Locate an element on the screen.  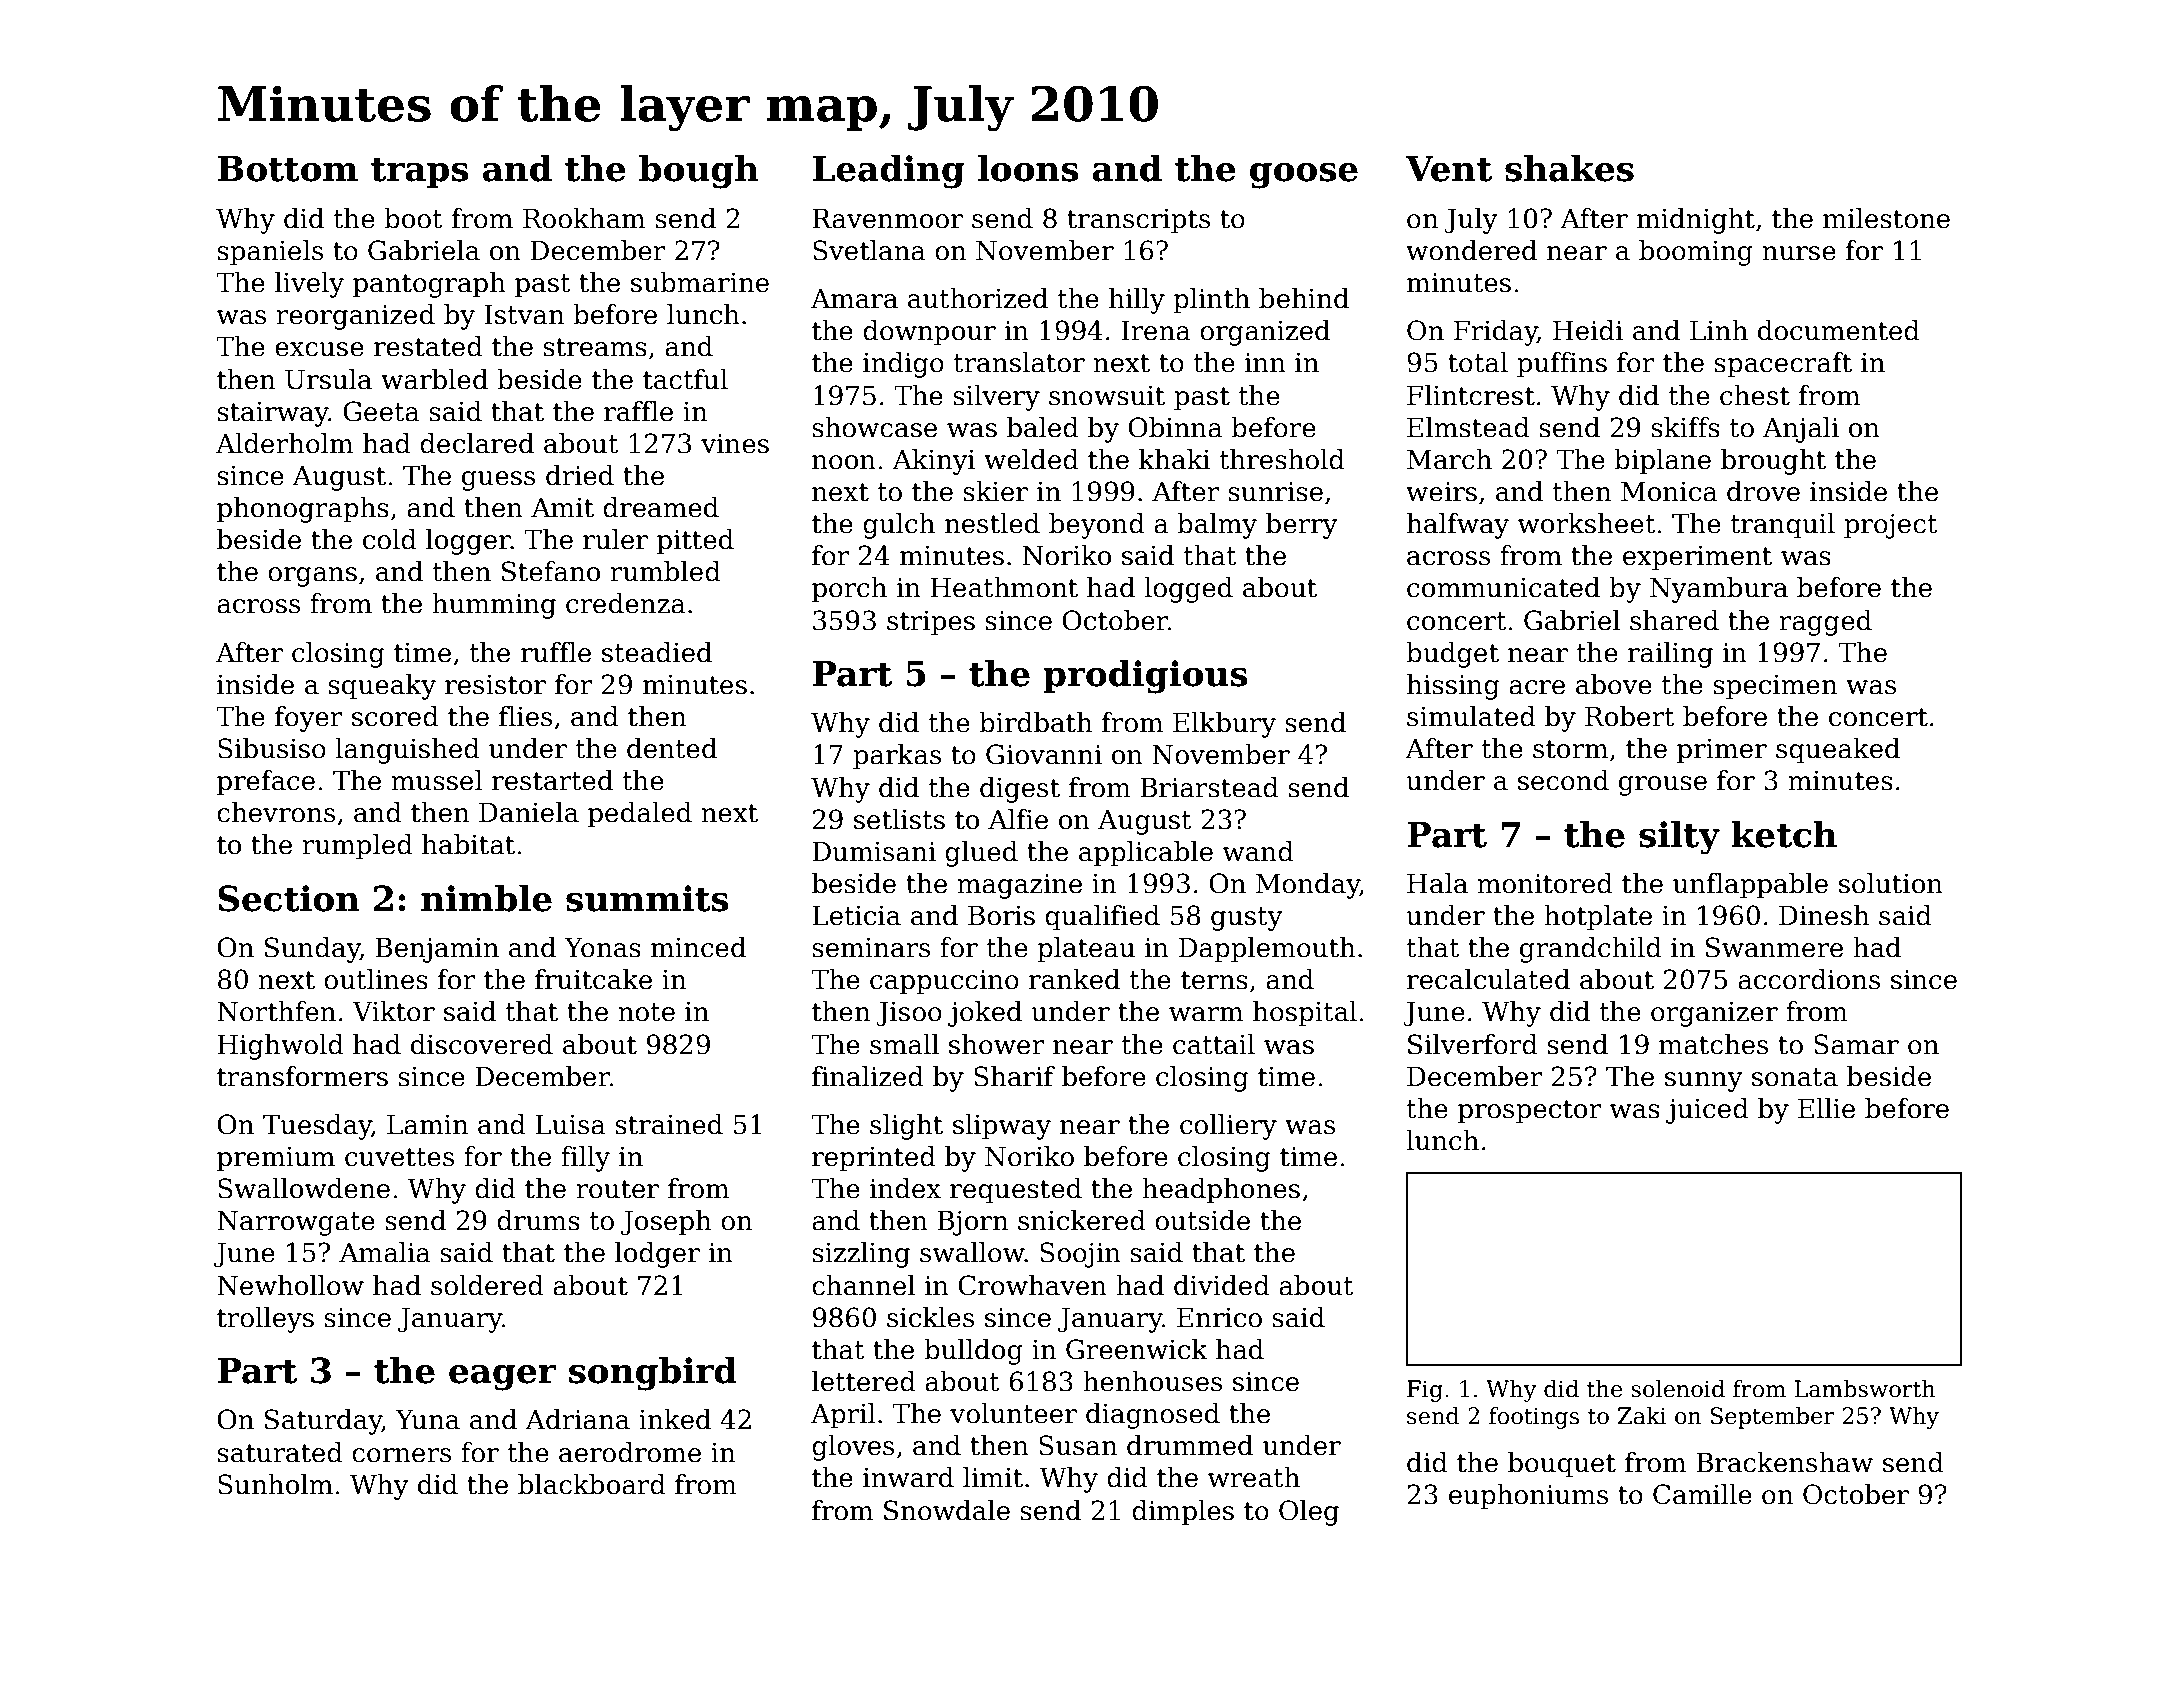
translator is located at coordinates (1019, 362).
